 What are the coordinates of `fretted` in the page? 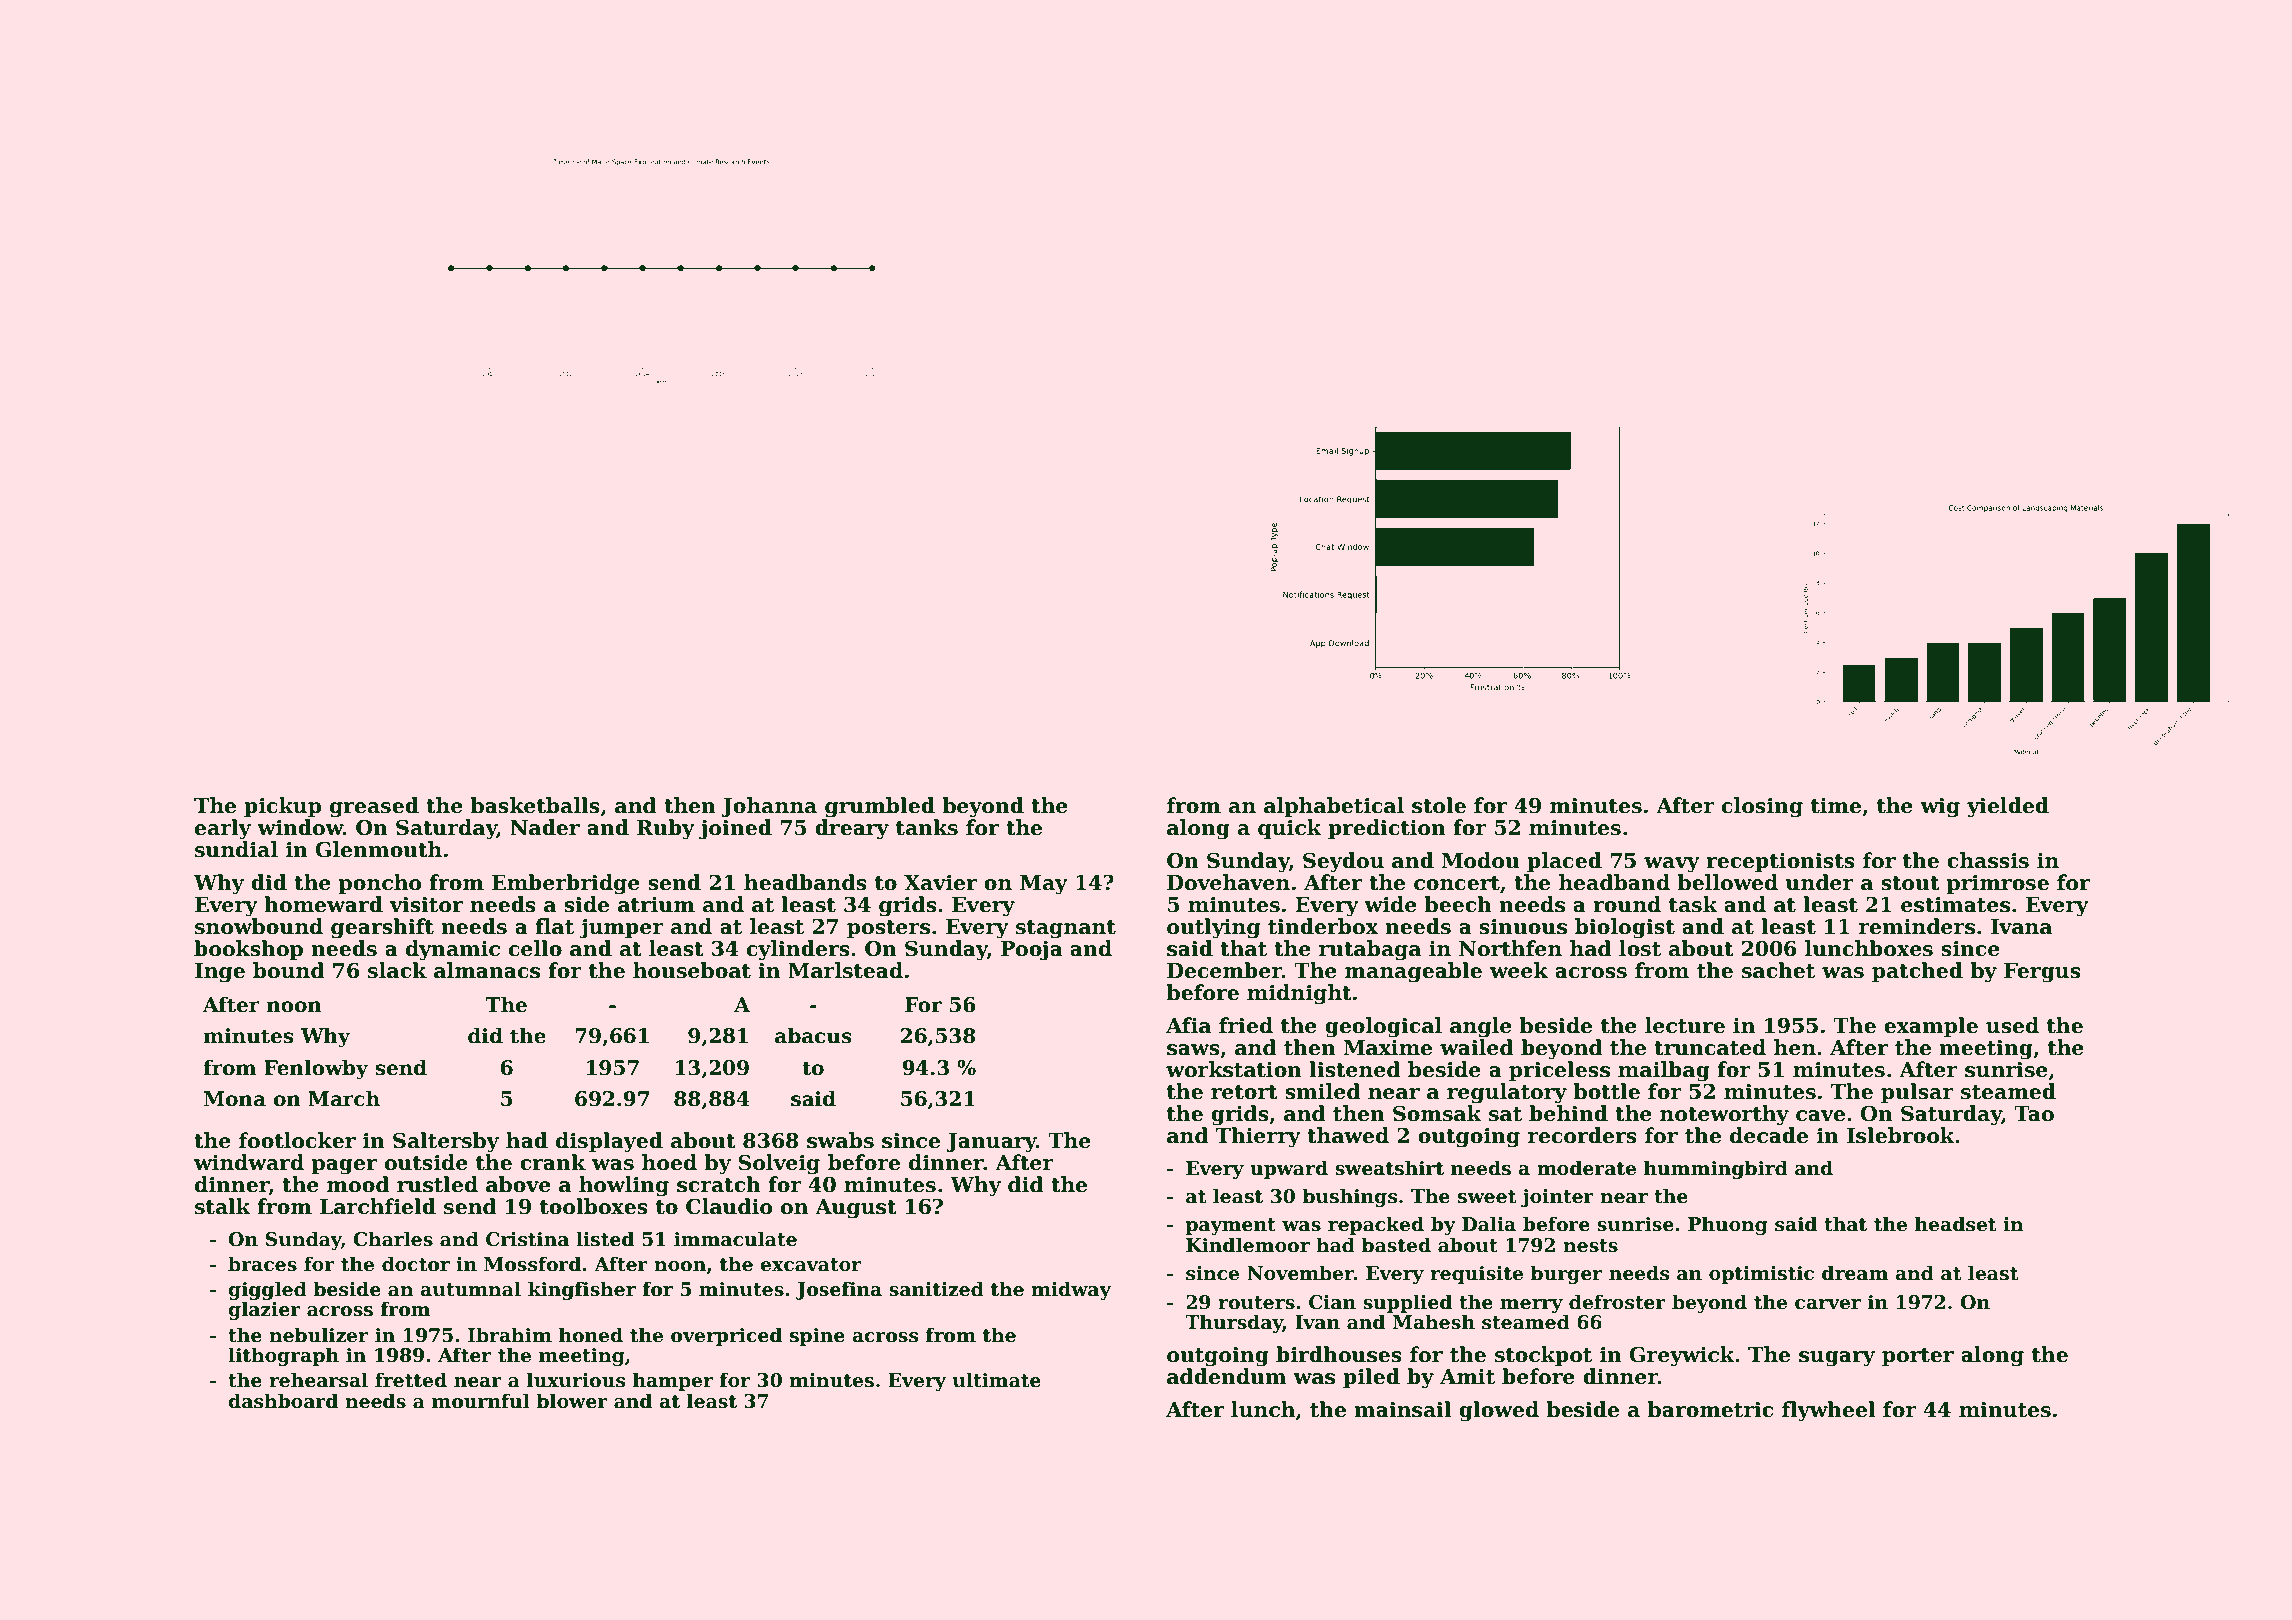 It's located at (411, 1380).
